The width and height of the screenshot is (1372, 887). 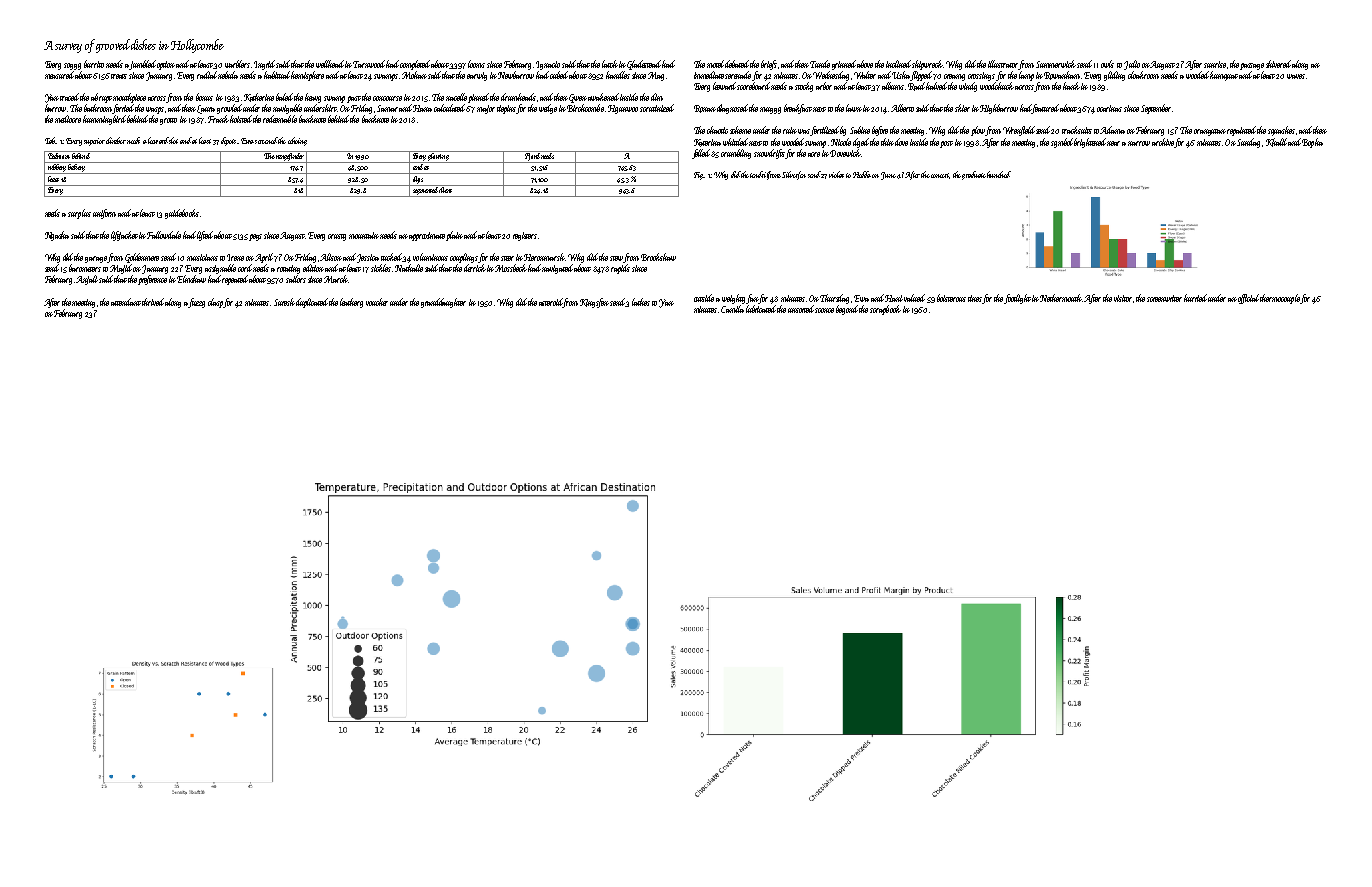 What do you see at coordinates (1281, 131) in the screenshot?
I see `squashes` at bounding box center [1281, 131].
